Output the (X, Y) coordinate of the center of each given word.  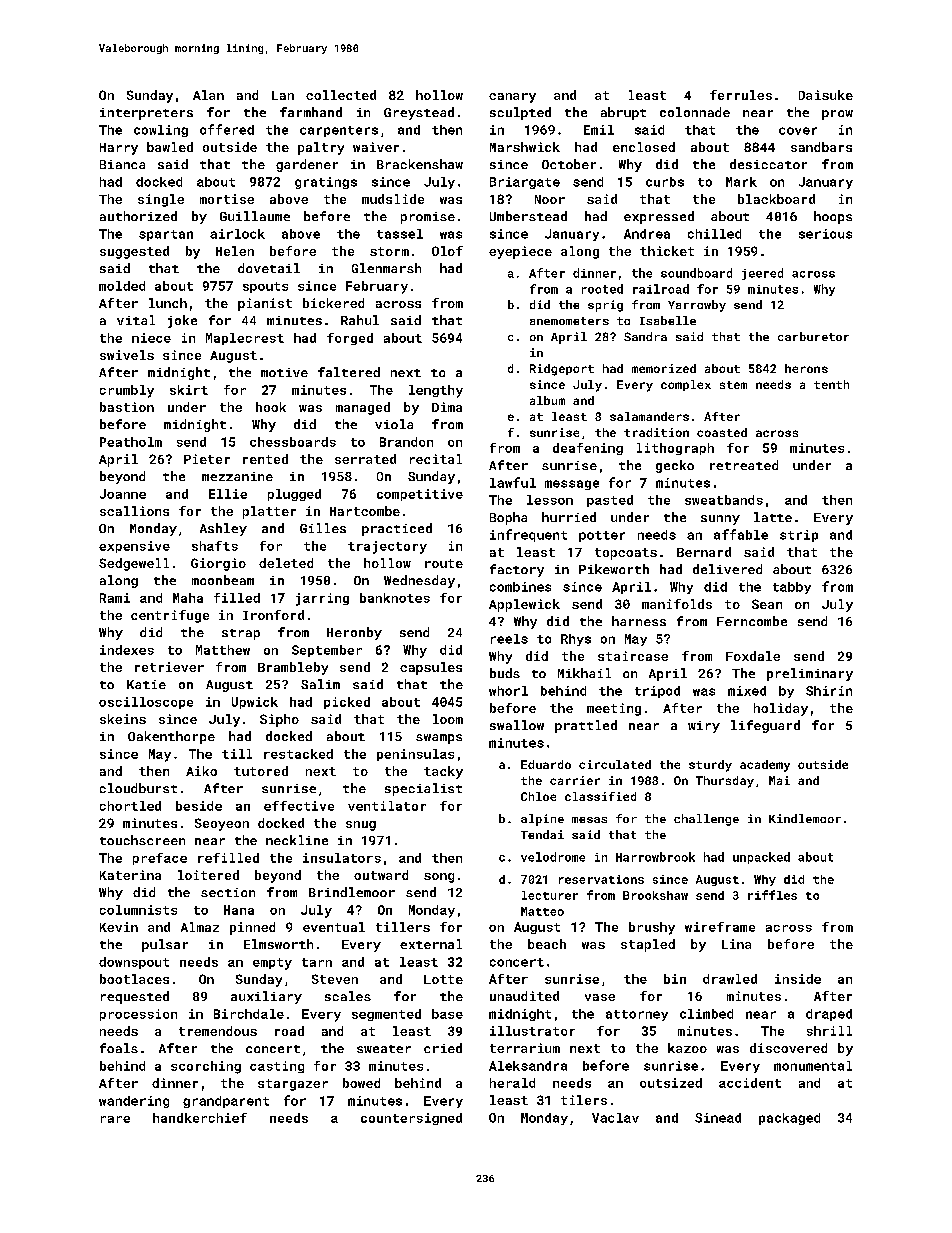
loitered (208, 875)
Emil (599, 130)
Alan (208, 95)
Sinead (718, 1118)
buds (505, 673)
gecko (675, 466)
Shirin (829, 691)
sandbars (821, 147)
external (431, 944)
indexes (127, 650)
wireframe (720, 927)
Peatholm (131, 442)
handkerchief (200, 1118)
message (572, 485)
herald (512, 1083)
